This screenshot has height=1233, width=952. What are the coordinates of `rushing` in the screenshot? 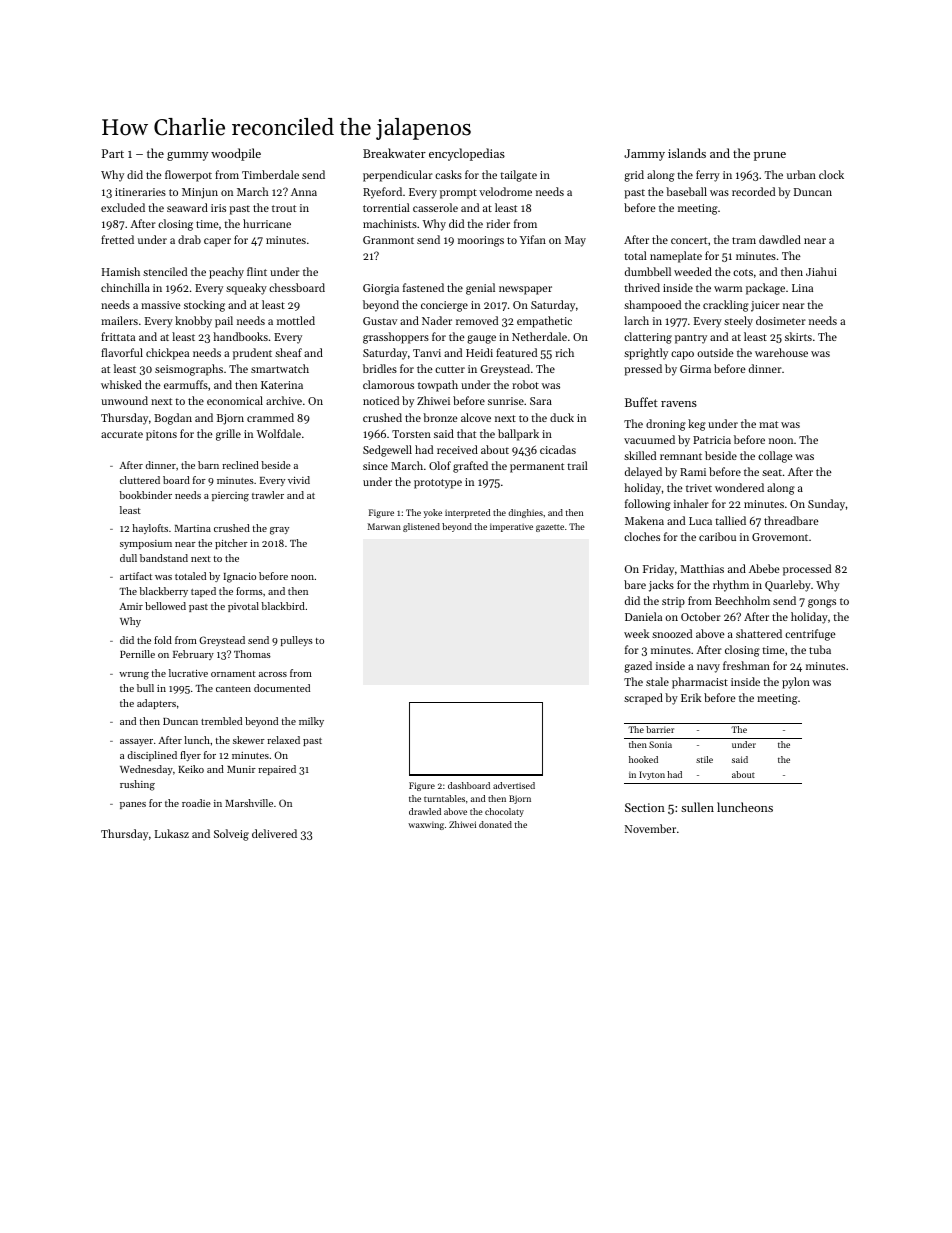 It's located at (137, 785).
